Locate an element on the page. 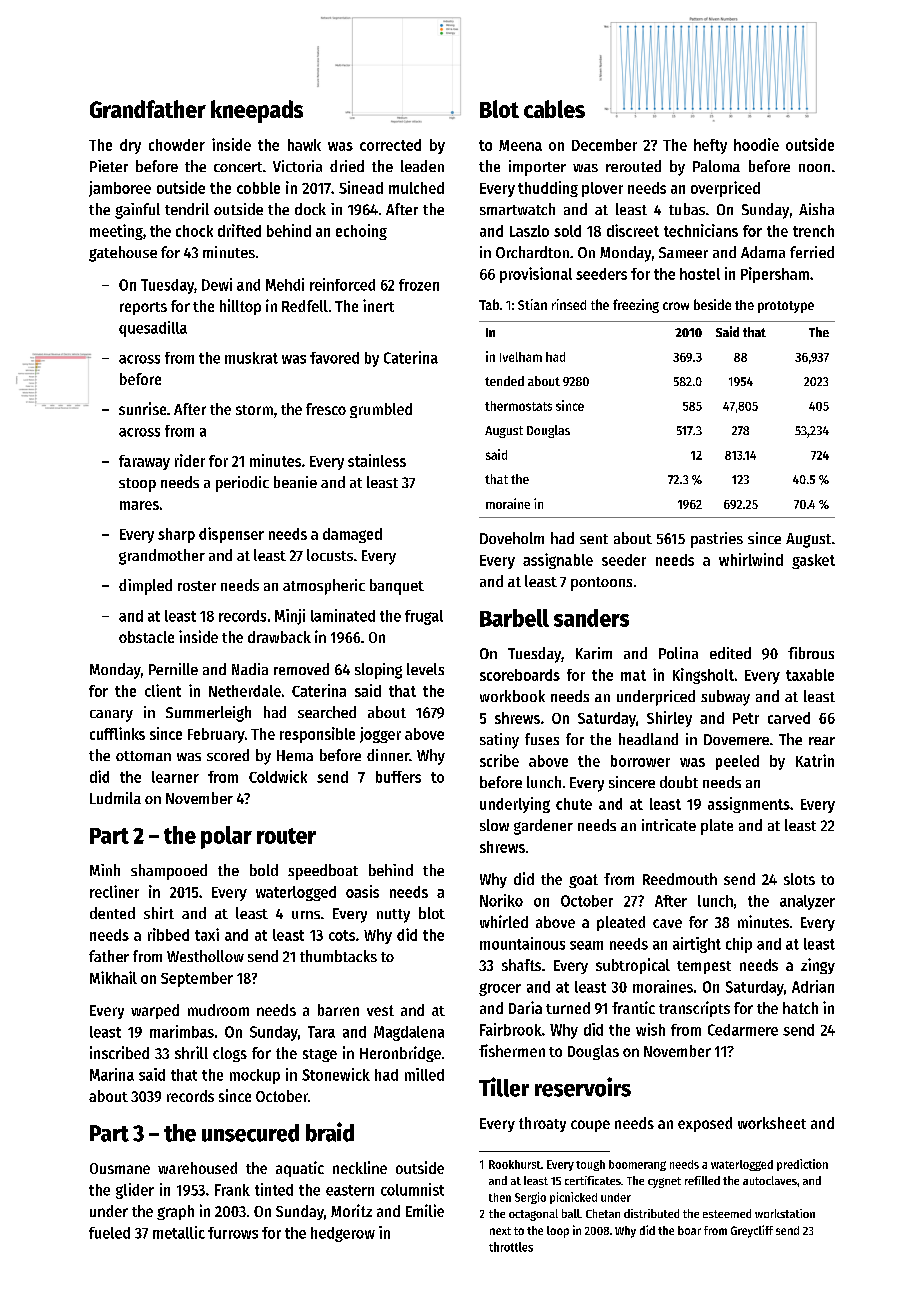 The height and width of the image is (1308, 924). fueled is located at coordinates (109, 1233).
